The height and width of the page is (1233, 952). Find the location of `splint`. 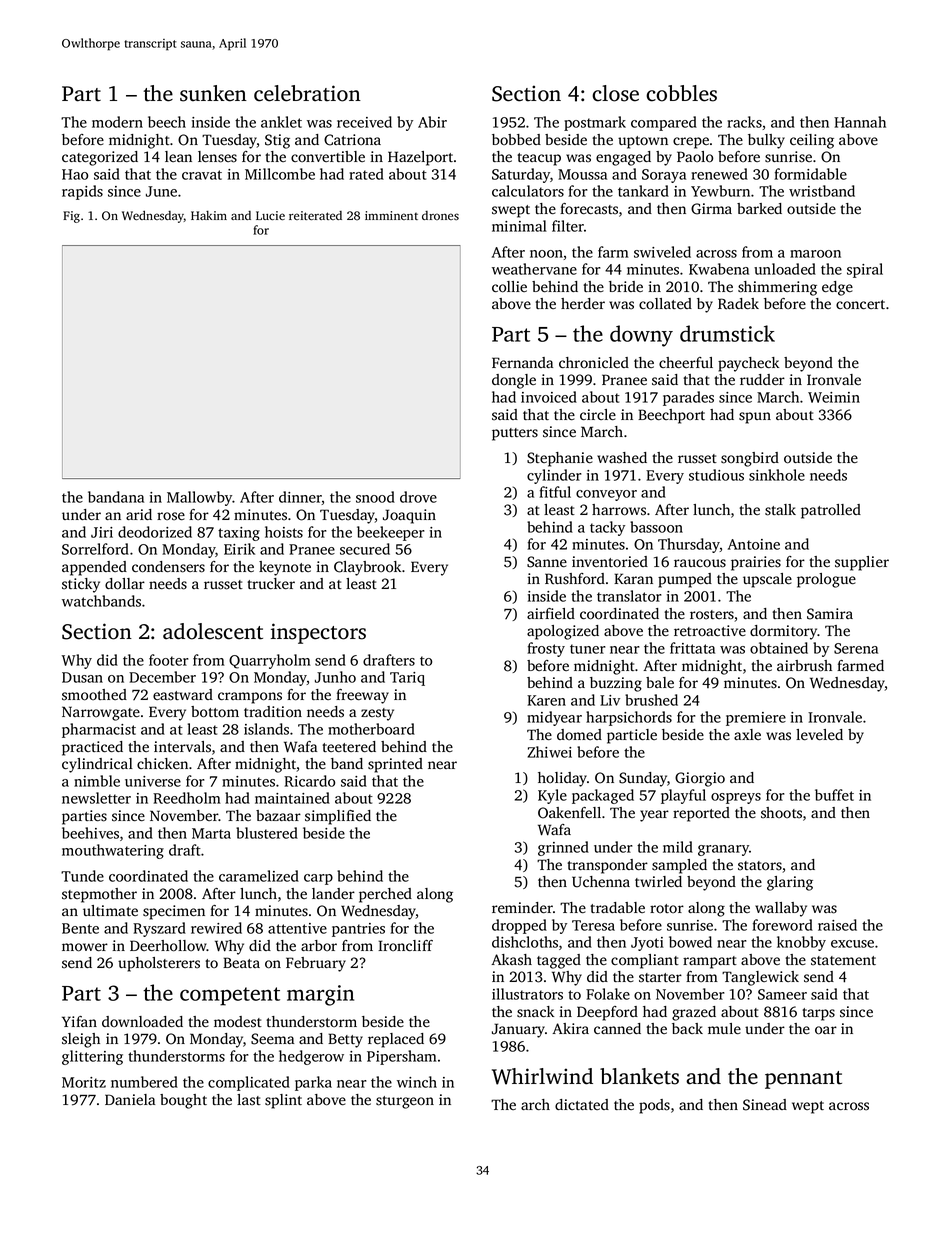

splint is located at coordinates (283, 1101).
